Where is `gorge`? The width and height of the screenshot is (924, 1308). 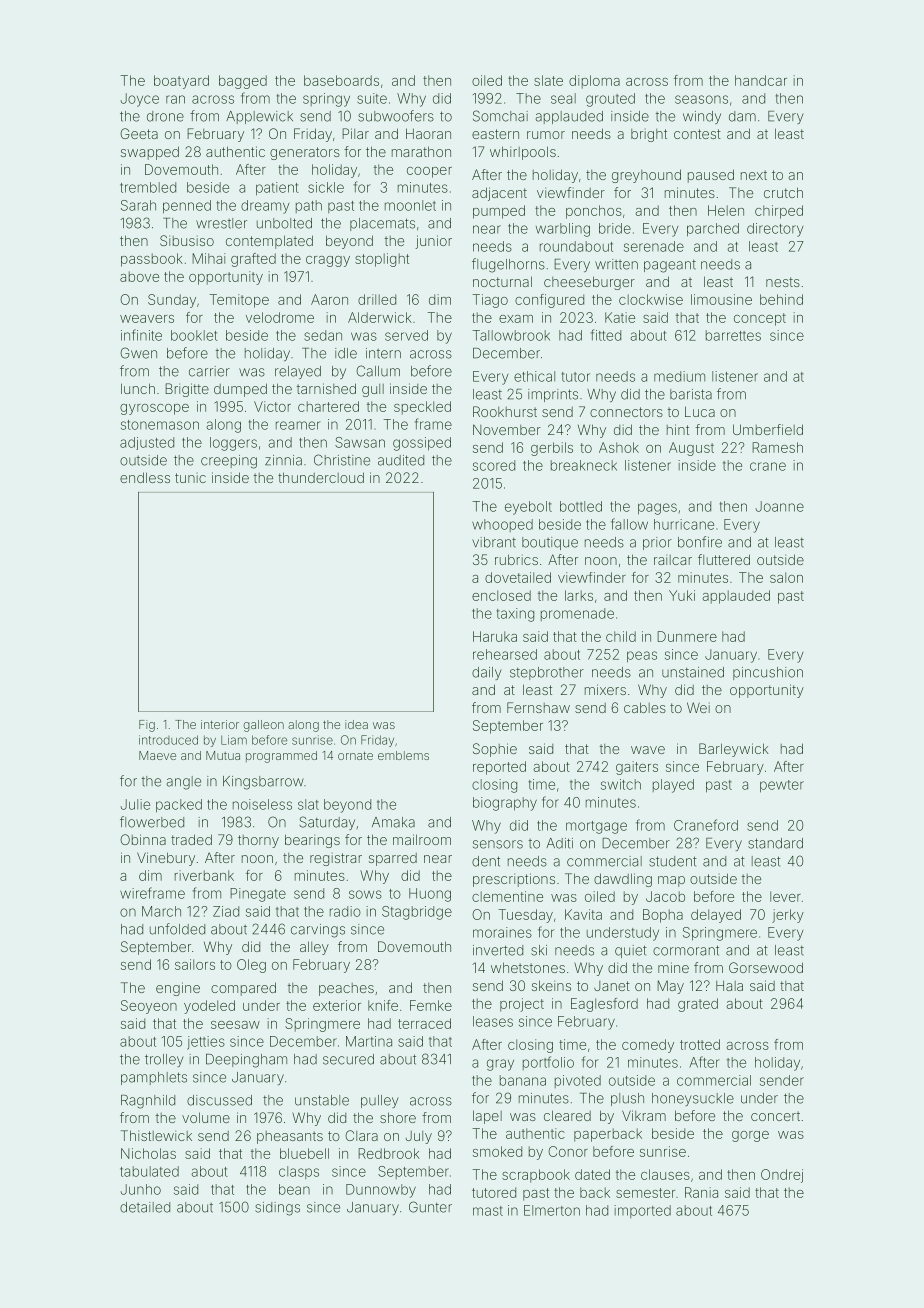
gorge is located at coordinates (750, 1136).
